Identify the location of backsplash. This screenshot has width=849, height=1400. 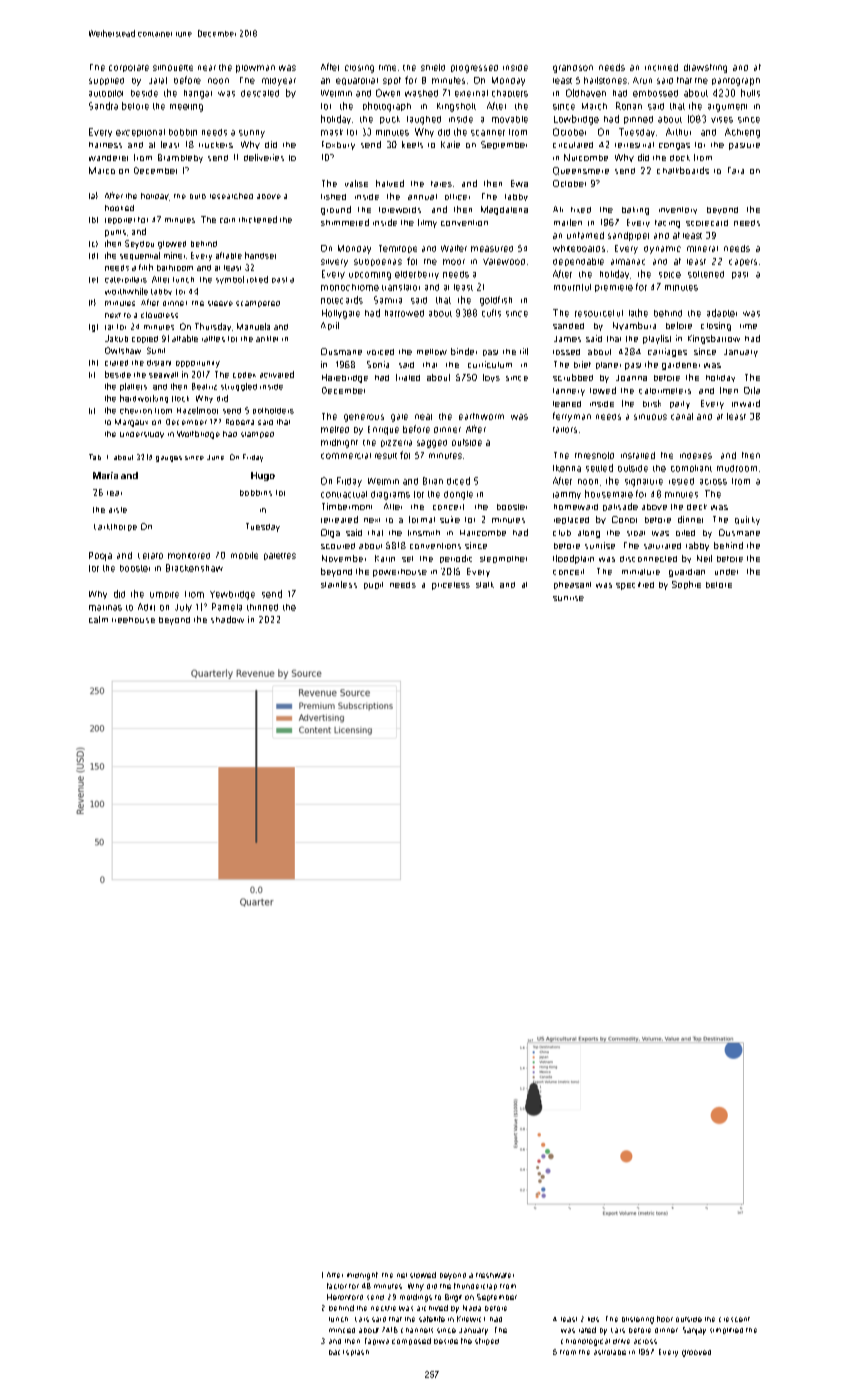
(349, 1353).
